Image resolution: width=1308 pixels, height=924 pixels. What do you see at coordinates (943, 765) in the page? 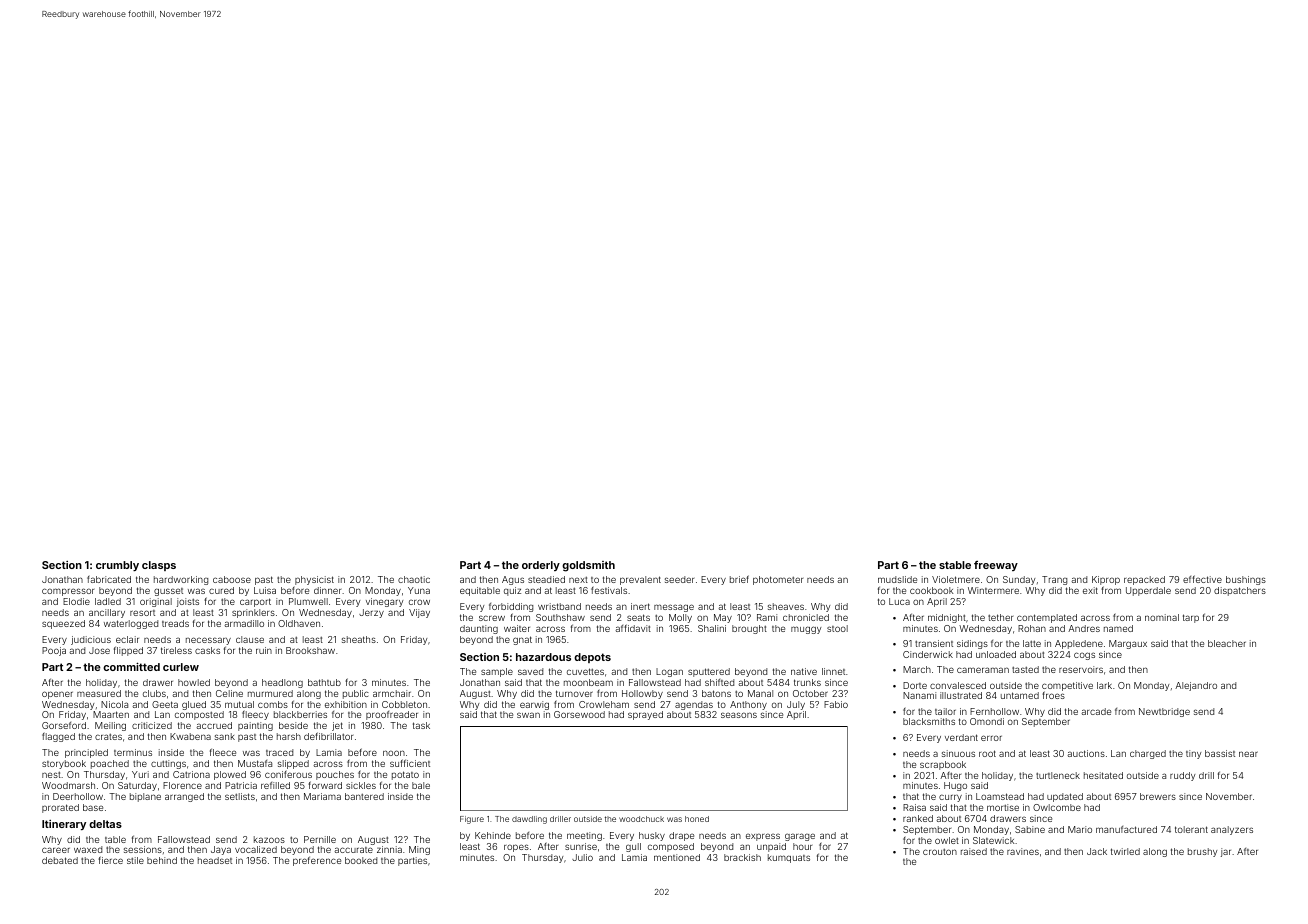
I see `scrapbook` at bounding box center [943, 765].
